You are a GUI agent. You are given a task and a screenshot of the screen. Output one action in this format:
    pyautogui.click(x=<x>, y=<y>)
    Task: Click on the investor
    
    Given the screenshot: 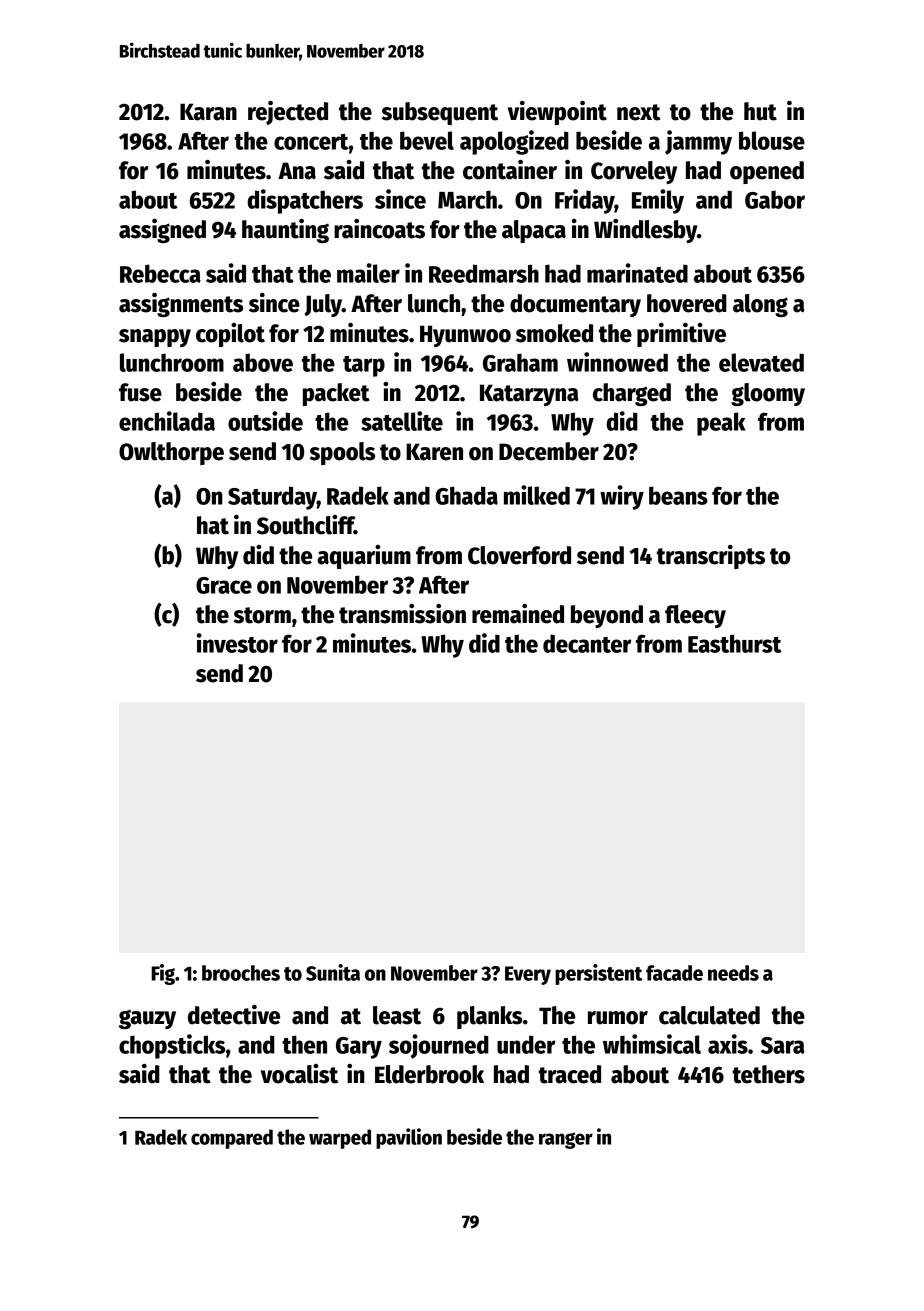 What is the action you would take?
    pyautogui.click(x=237, y=643)
